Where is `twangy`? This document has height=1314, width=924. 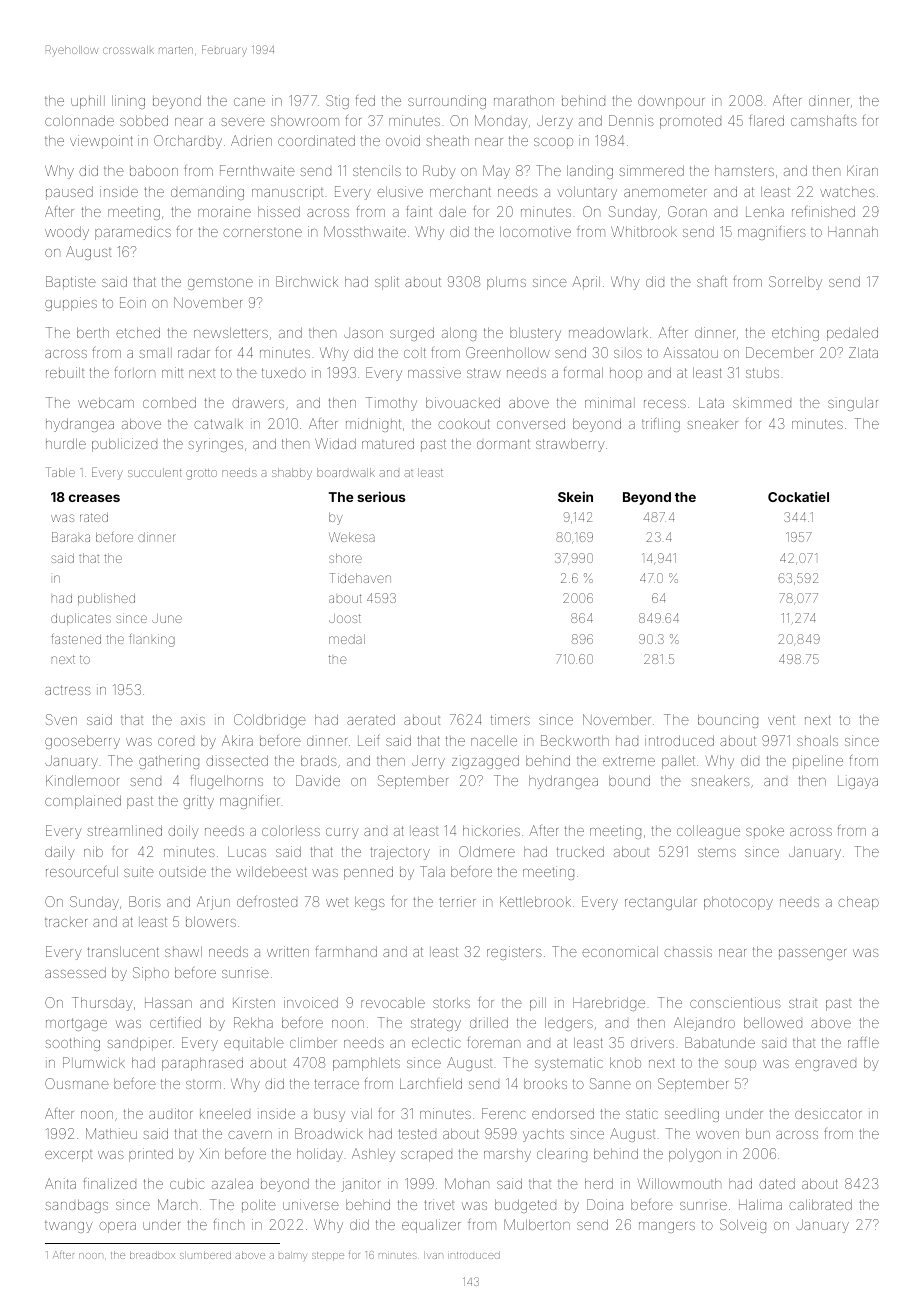
twangy is located at coordinates (69, 1227).
